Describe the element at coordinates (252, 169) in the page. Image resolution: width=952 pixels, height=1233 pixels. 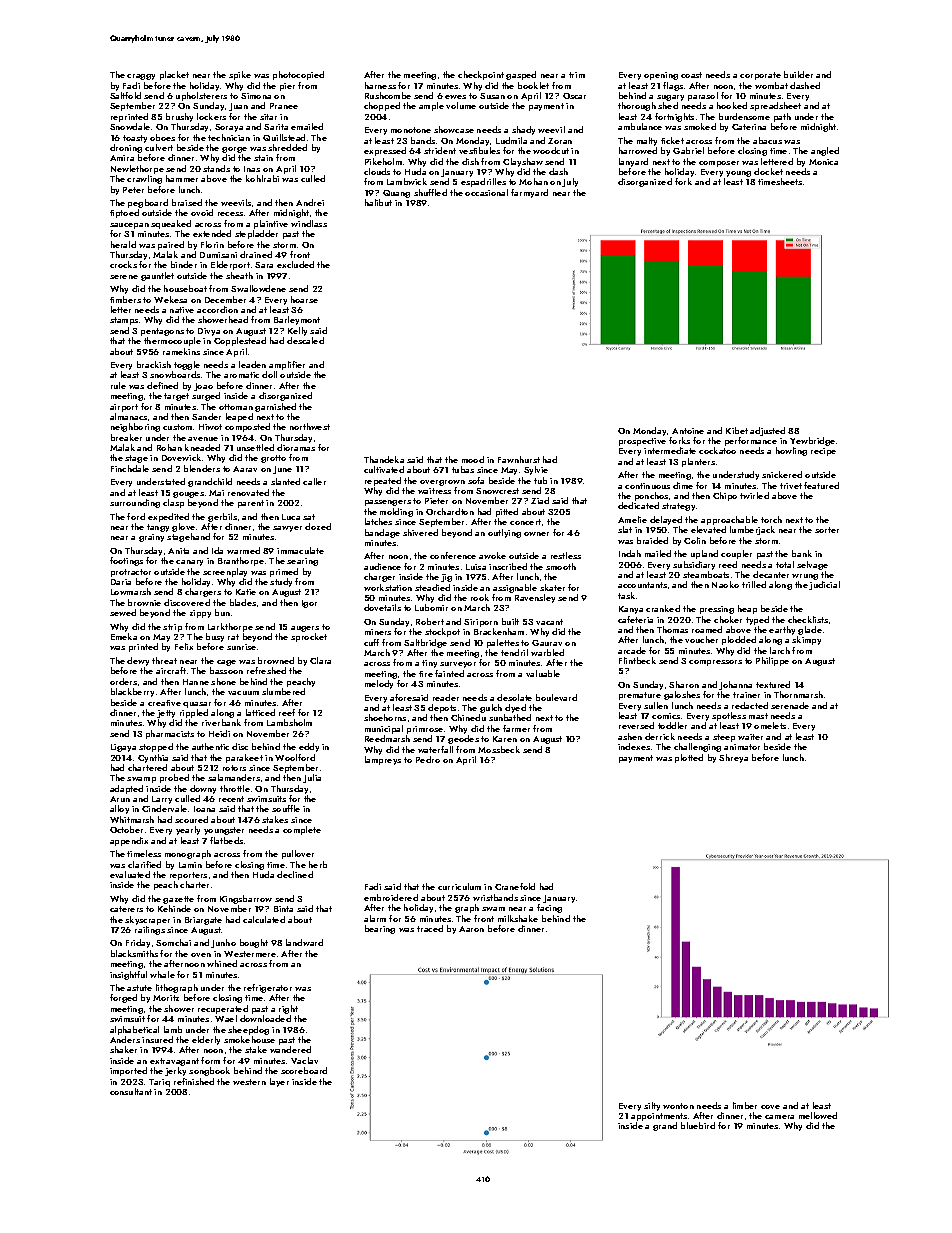
I see `Inas` at that location.
